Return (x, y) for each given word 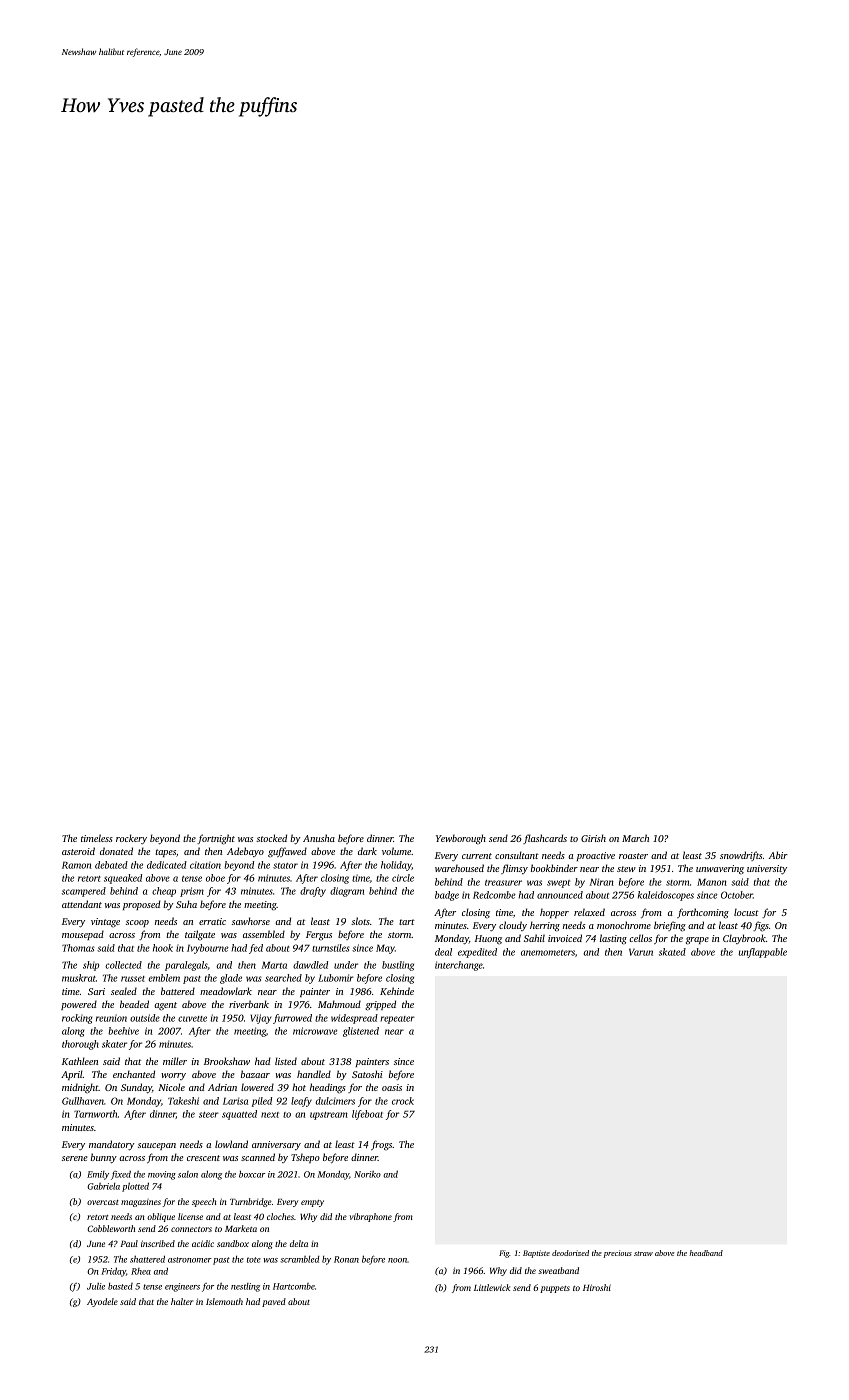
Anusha (319, 838)
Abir (778, 855)
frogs (381, 1145)
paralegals (186, 966)
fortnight (216, 839)
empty (312, 1203)
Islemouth (224, 1301)
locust (746, 912)
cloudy (513, 926)
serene (75, 1158)
